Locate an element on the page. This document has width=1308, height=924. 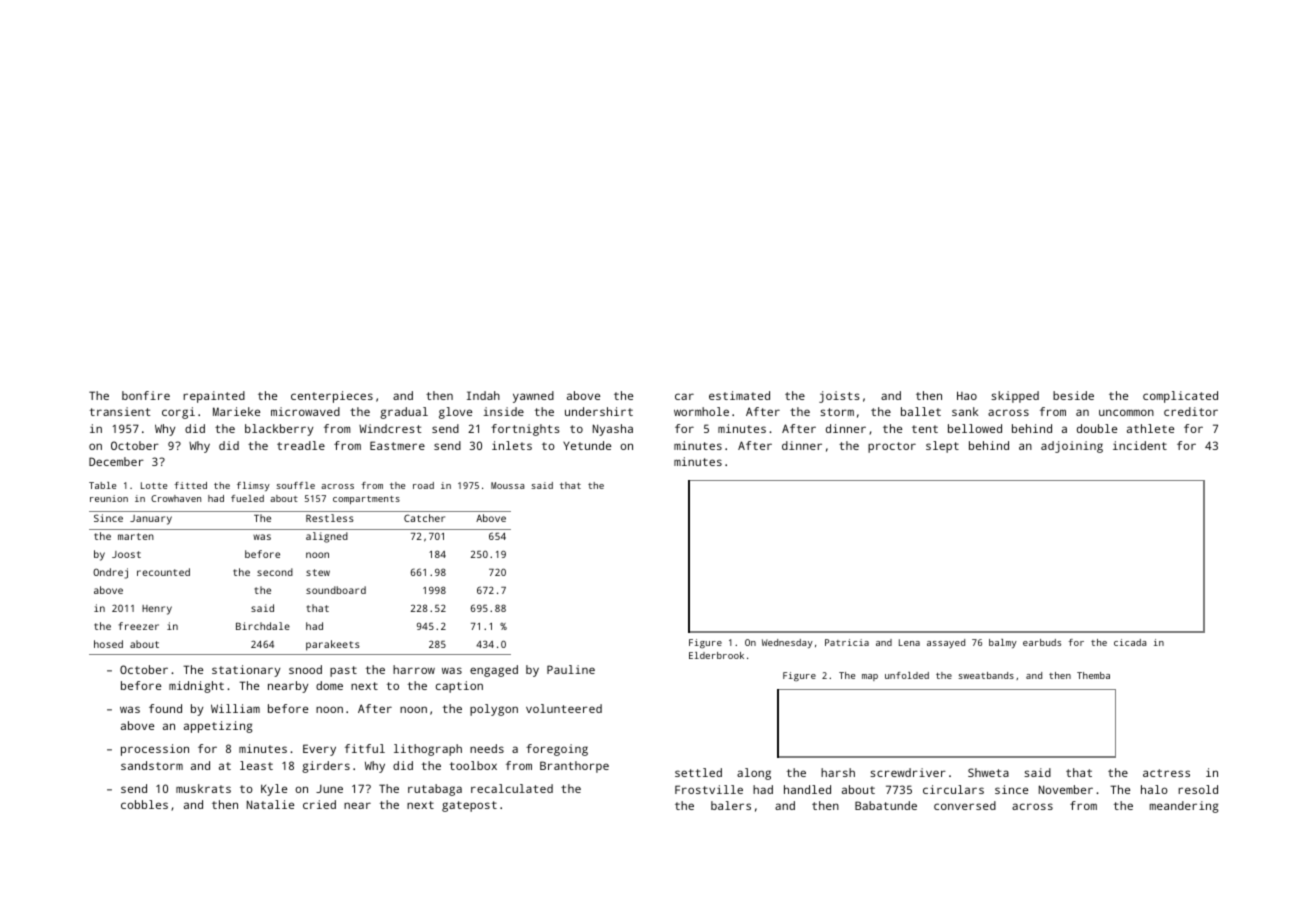
cicada is located at coordinates (1130, 642).
